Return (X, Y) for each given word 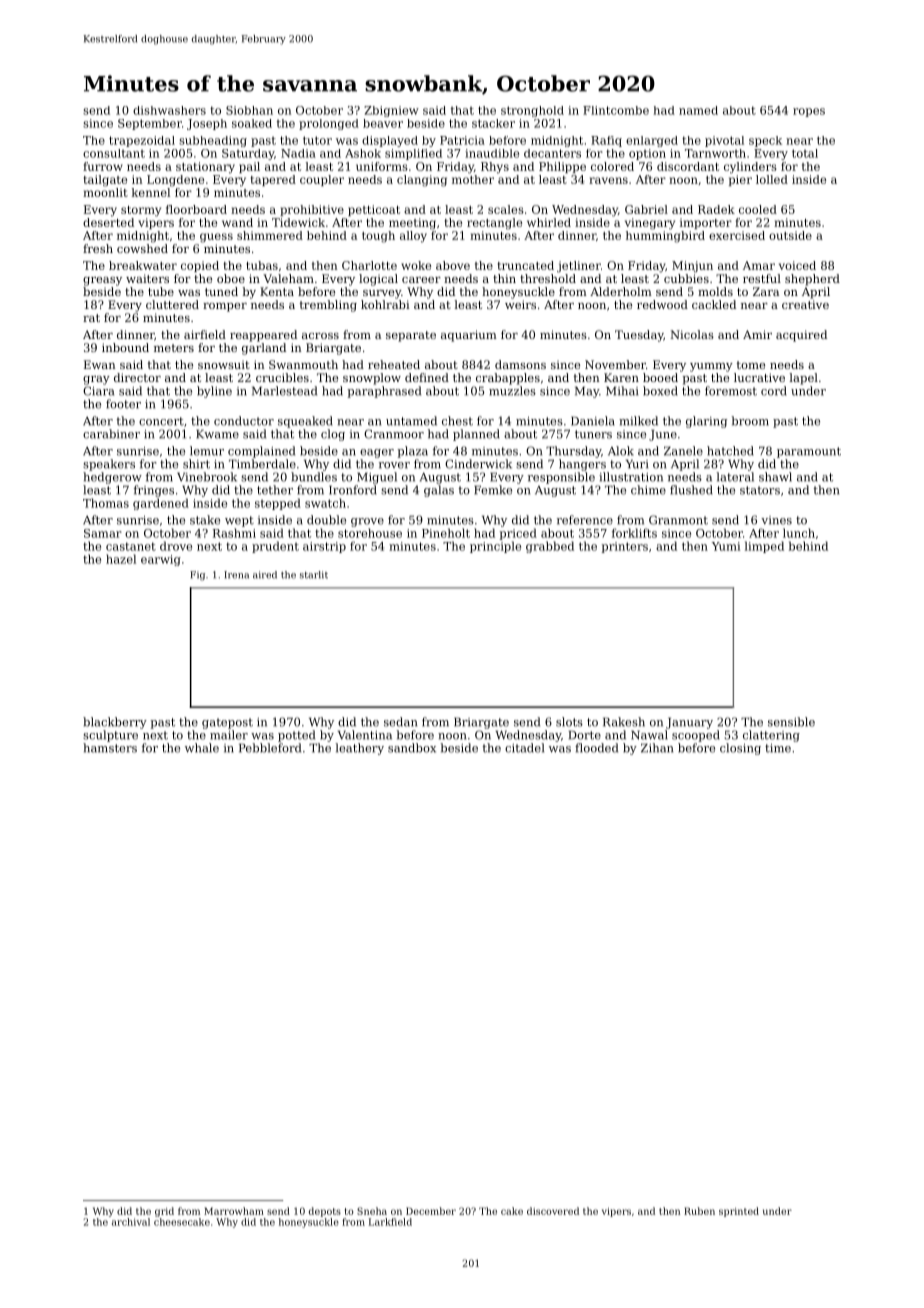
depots (325, 1212)
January (689, 723)
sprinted (739, 1212)
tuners (593, 434)
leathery (359, 749)
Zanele (683, 451)
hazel (121, 559)
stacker (493, 123)
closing (740, 749)
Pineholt (446, 533)
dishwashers (169, 110)
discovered (553, 1211)
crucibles (282, 377)
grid (164, 1212)
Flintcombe (616, 110)
